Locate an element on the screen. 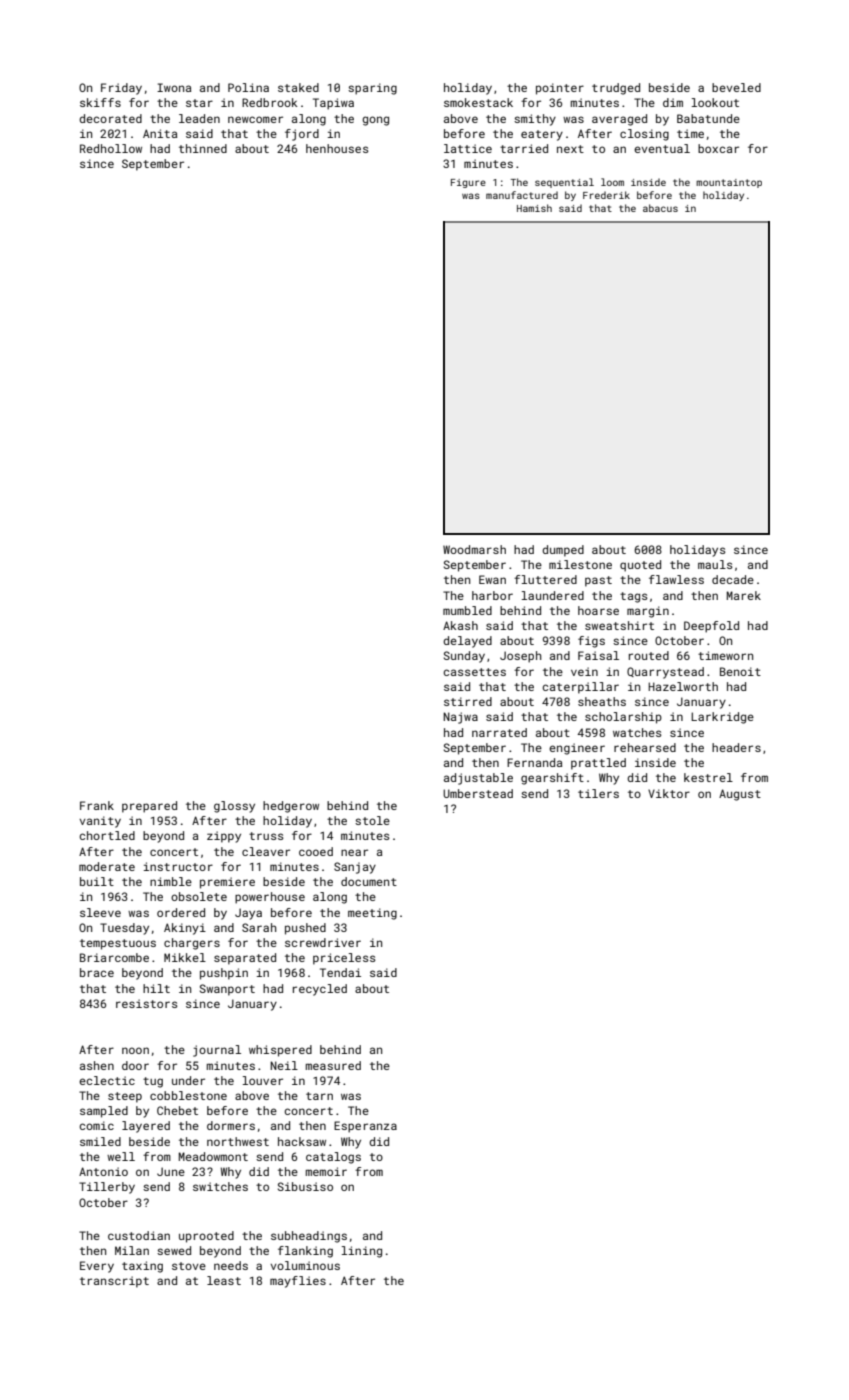 The height and width of the screenshot is (1400, 849). lining is located at coordinates (362, 1252).
